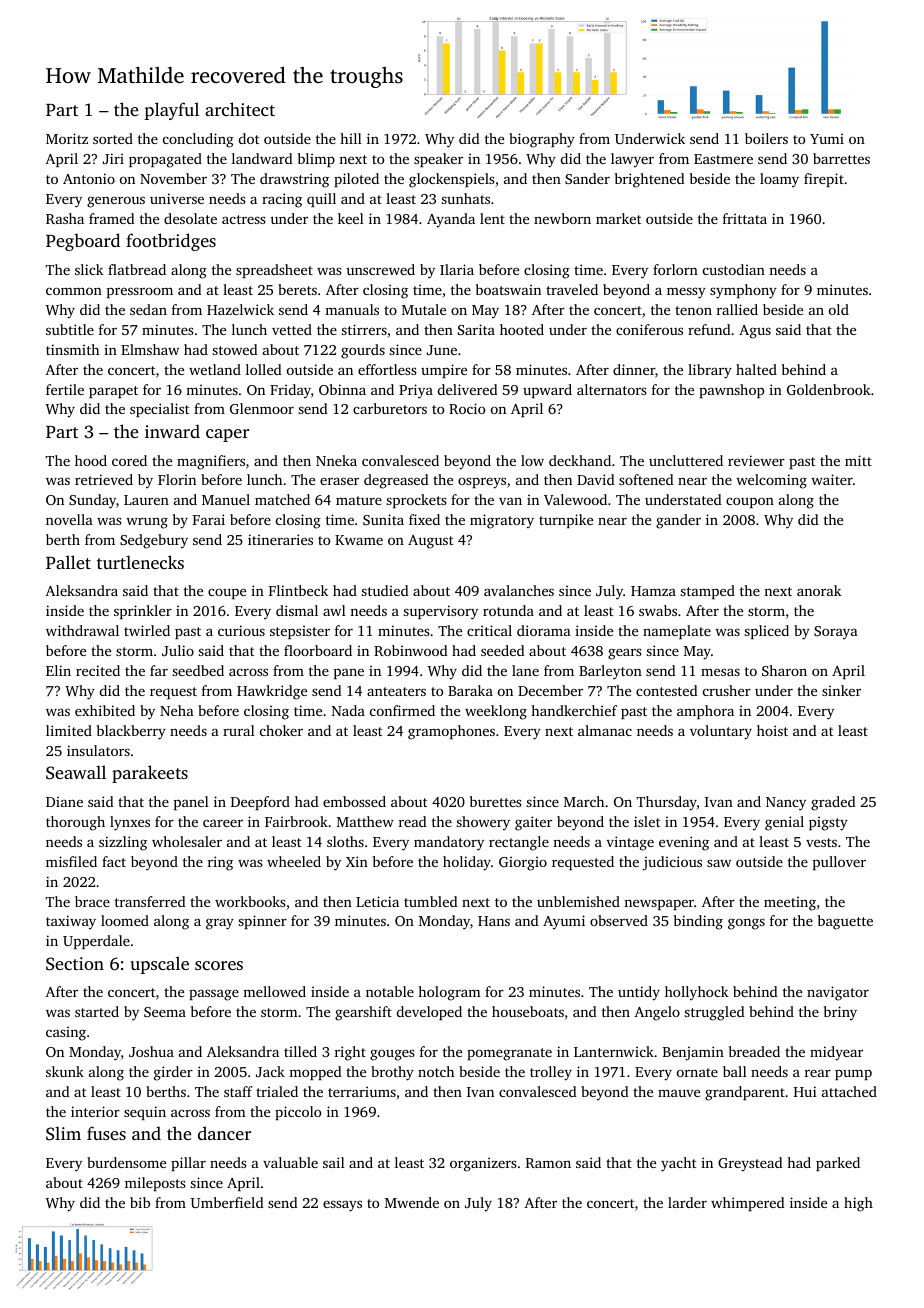  I want to click on Ramon, so click(548, 1163).
